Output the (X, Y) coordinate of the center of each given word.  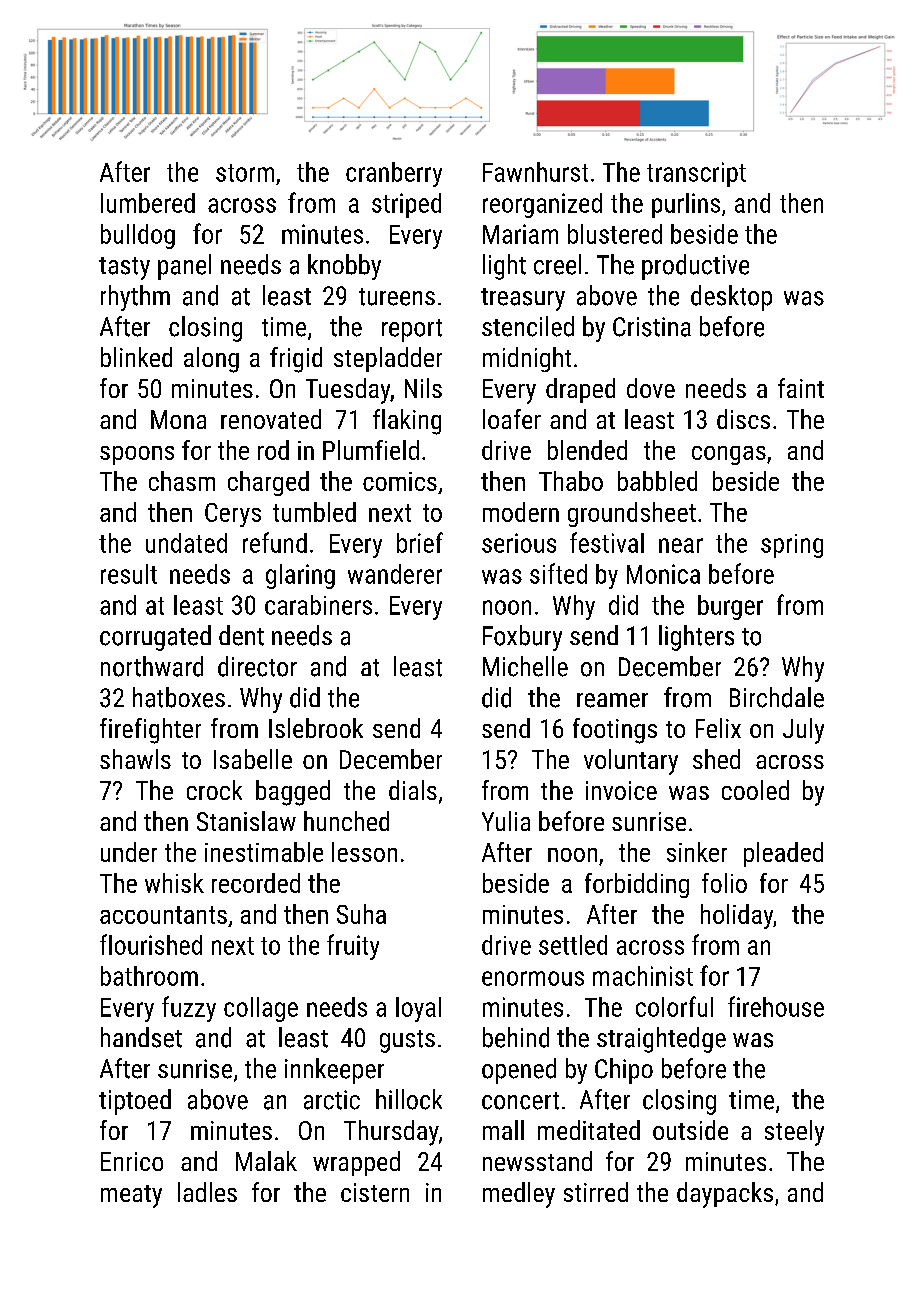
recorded (256, 883)
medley (519, 1195)
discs (743, 419)
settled (573, 945)
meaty (131, 1196)
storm (245, 173)
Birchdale (777, 697)
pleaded (783, 854)
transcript (696, 174)
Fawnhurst (535, 172)
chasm (182, 481)
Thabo (571, 481)
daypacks (725, 1195)
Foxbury (522, 638)
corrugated (155, 638)
